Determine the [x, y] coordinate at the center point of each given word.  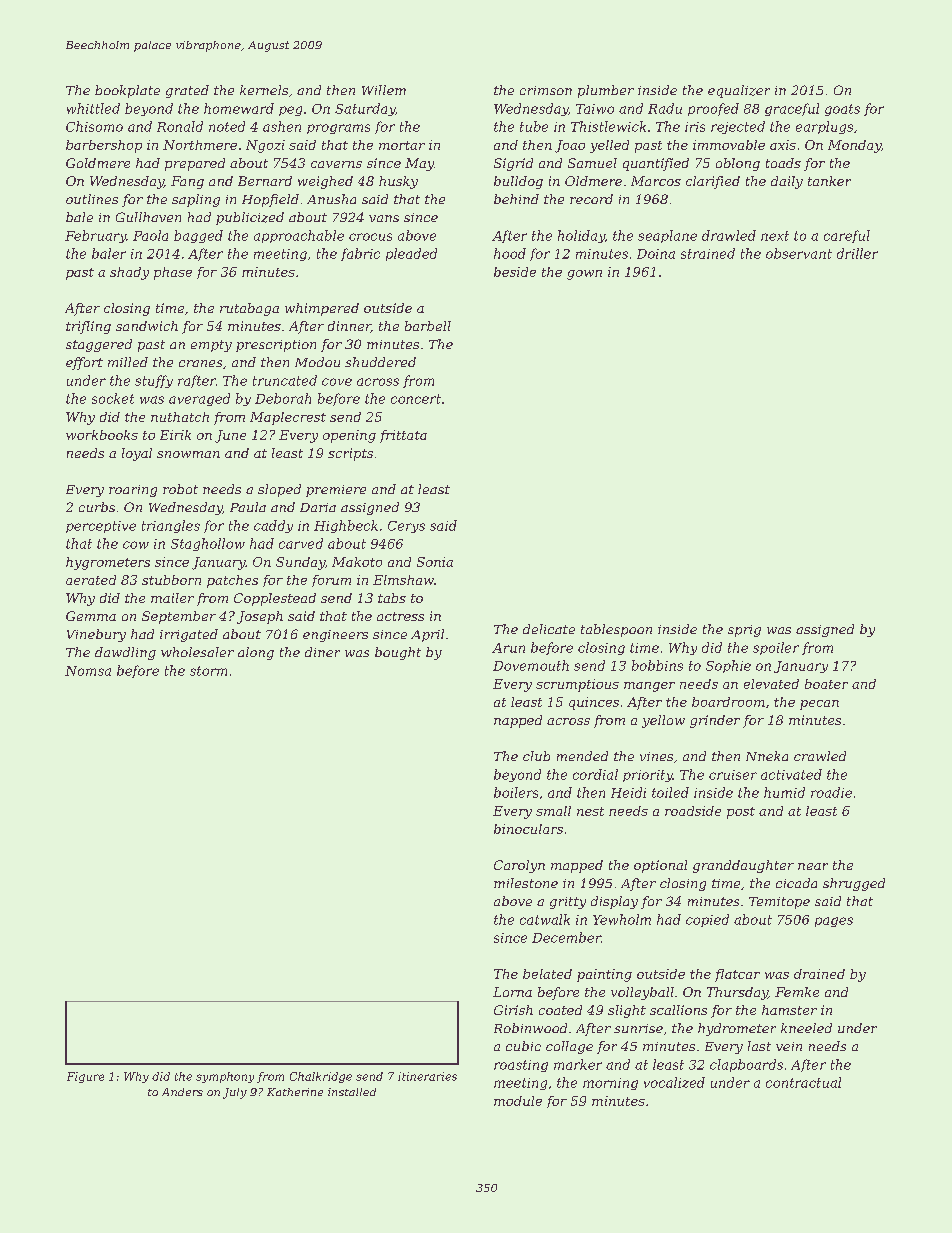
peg [290, 111]
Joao [570, 146]
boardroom [728, 702]
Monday [854, 146]
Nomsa [88, 671]
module [518, 1101]
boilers [516, 792]
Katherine [295, 1092]
